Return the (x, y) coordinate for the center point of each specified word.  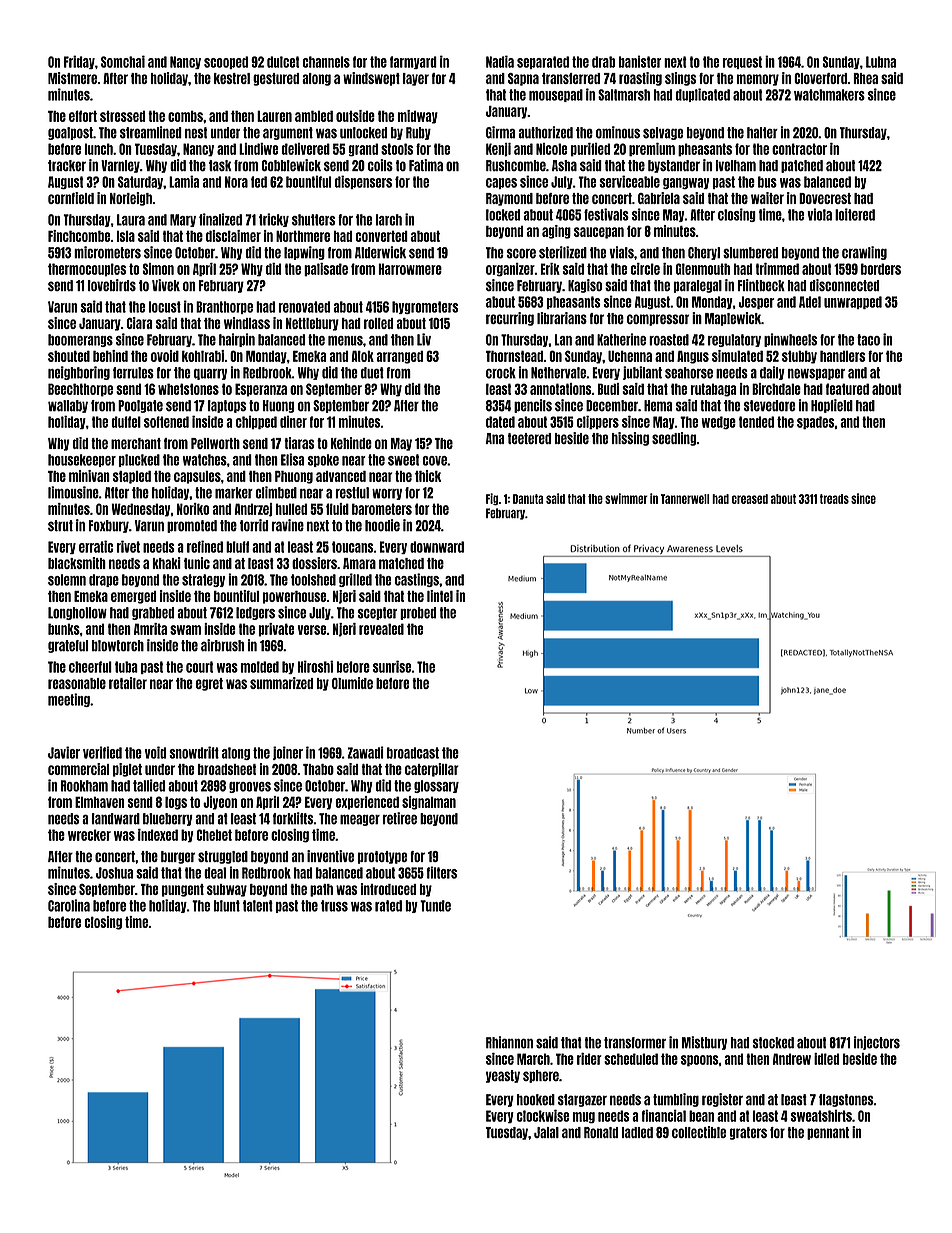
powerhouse (294, 597)
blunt (227, 906)
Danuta (528, 499)
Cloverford (820, 78)
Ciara (139, 323)
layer (416, 79)
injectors (877, 1043)
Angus (693, 357)
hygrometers (425, 307)
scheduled (631, 1059)
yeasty (503, 1076)
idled (826, 1059)
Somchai (123, 61)
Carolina (69, 905)
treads (834, 499)
